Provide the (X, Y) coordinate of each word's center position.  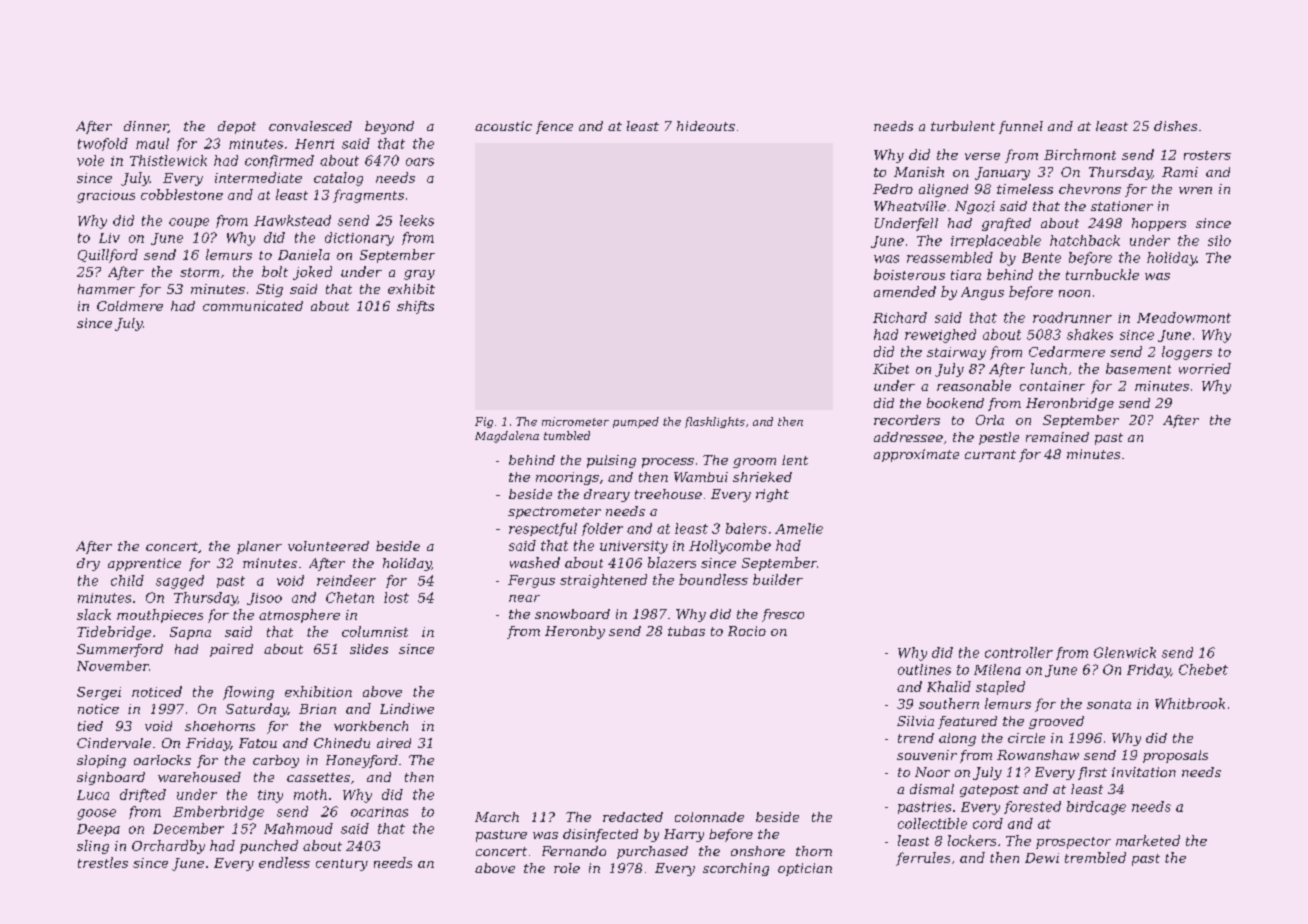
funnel (1021, 127)
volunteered (328, 546)
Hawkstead (292, 220)
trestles (103, 862)
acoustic (503, 126)
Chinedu (342, 743)
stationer (1122, 206)
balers (746, 528)
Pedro (893, 189)
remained (1057, 437)
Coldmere (130, 306)
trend (916, 738)
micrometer (575, 421)
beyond (389, 127)
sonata (1109, 704)
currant (990, 454)
